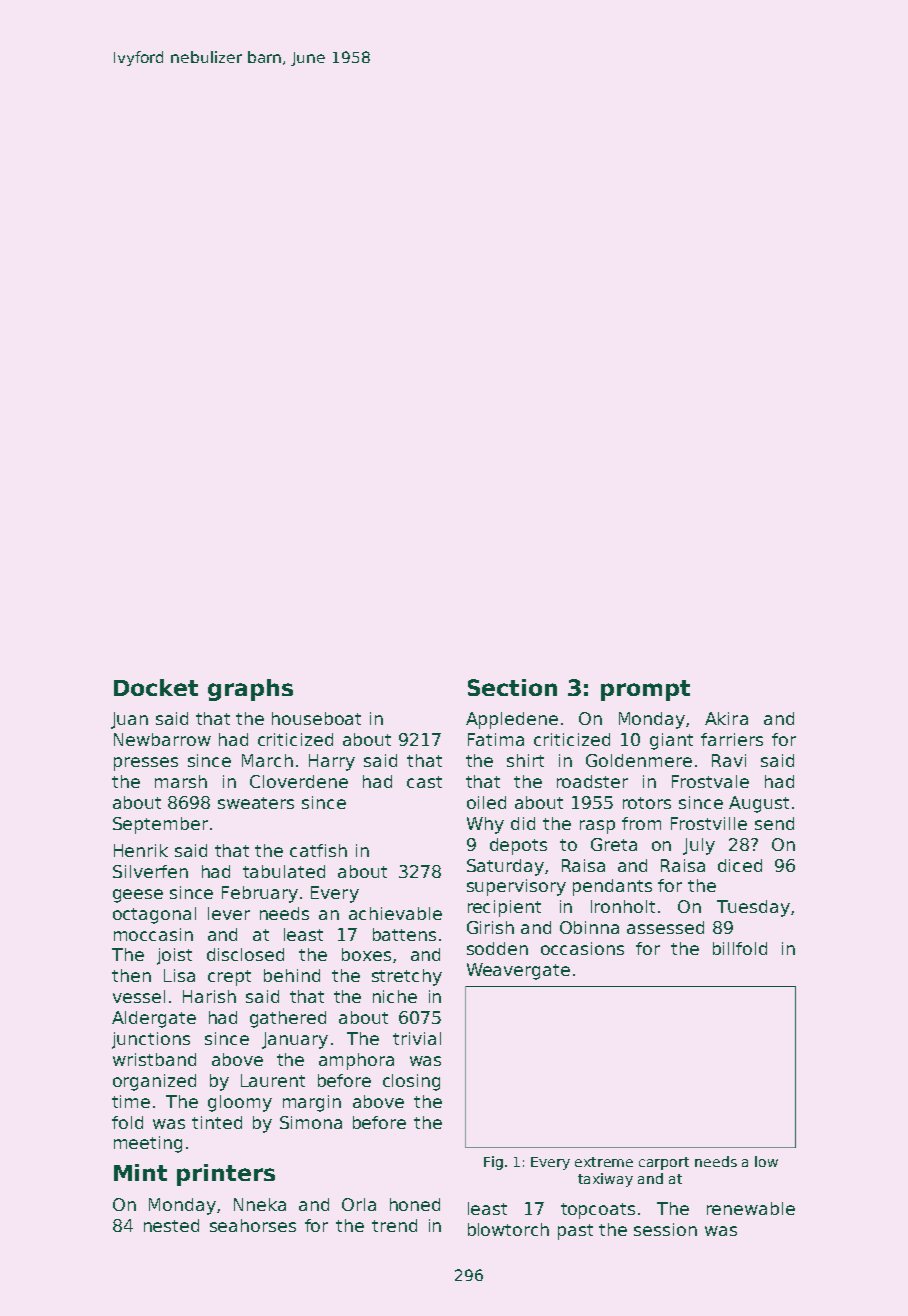  Describe the element at coordinates (497, 948) in the screenshot. I see `sodden` at that location.
